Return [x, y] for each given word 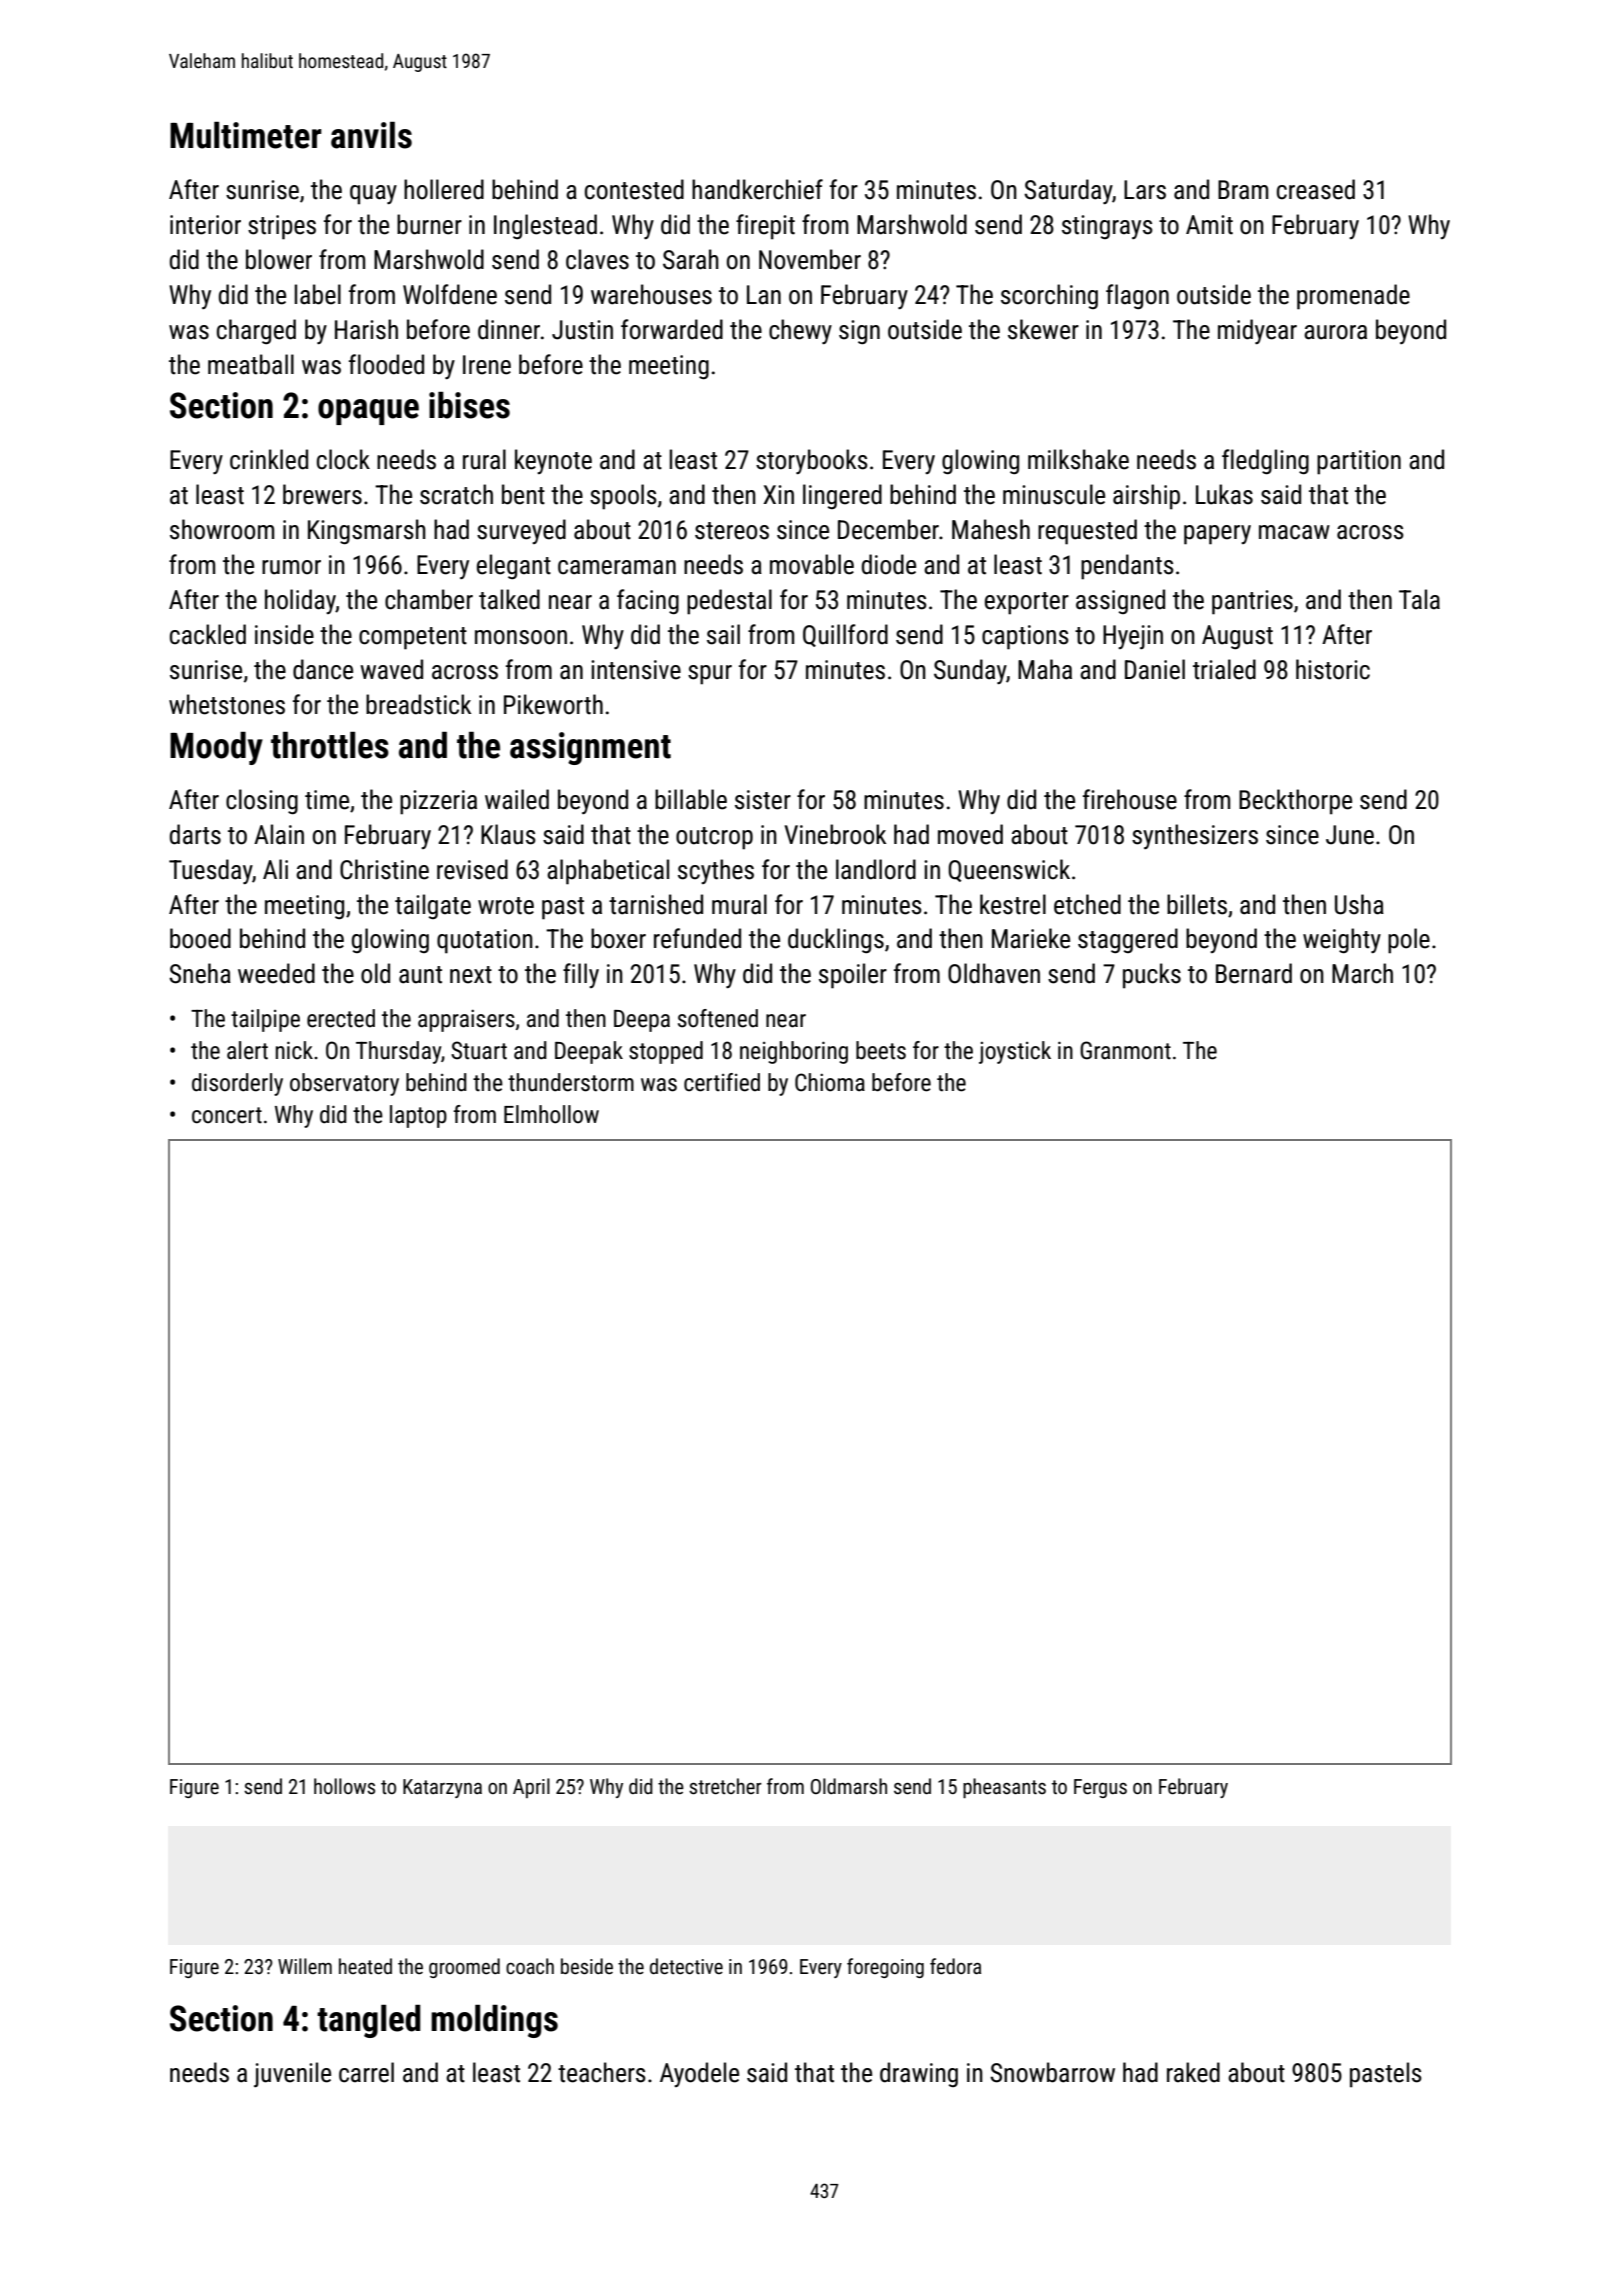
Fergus [1100, 1788]
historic [1333, 669]
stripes [282, 227]
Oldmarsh [849, 1786]
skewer [1043, 329]
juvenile [292, 2074]
